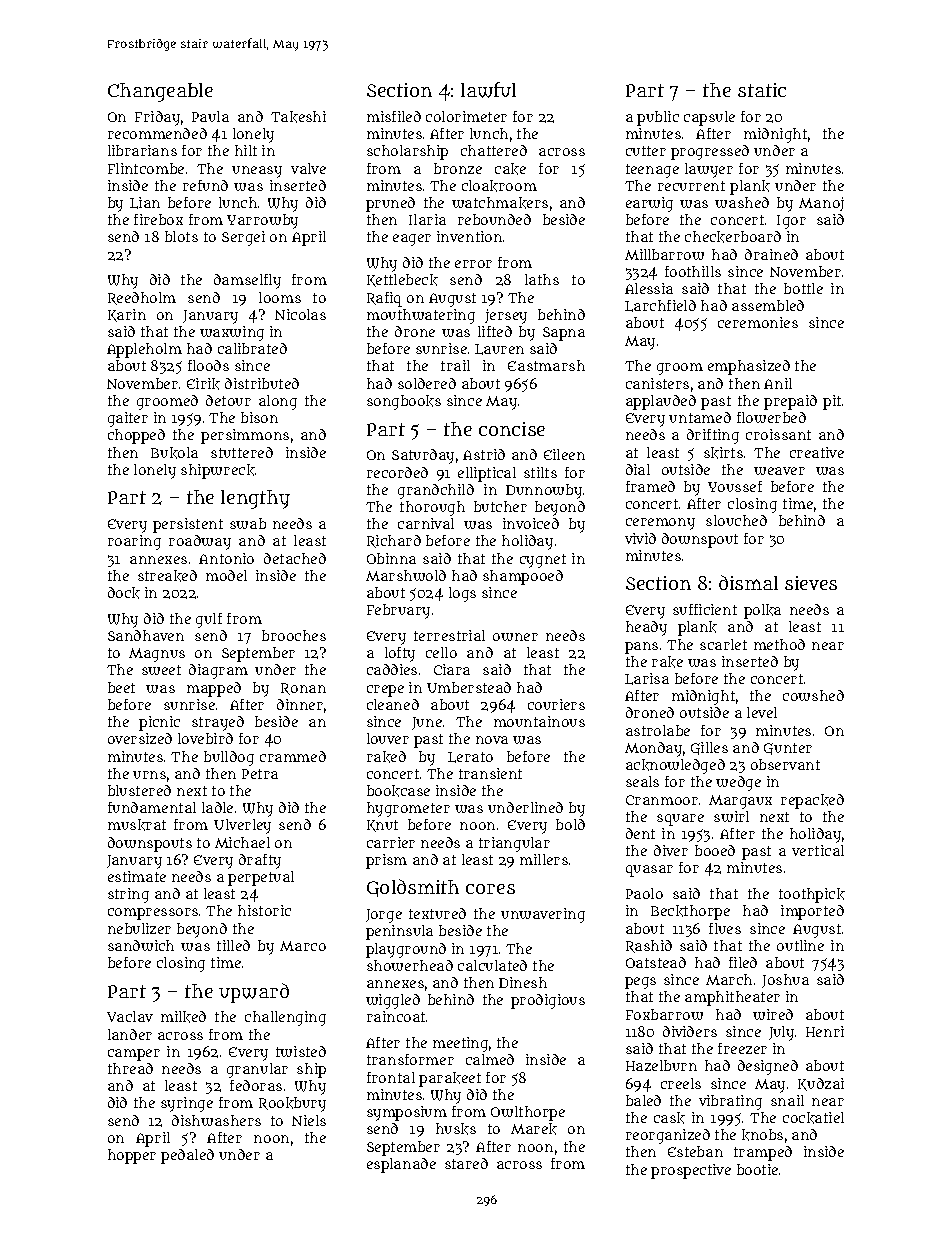  I want to click on cleaned, so click(393, 704).
